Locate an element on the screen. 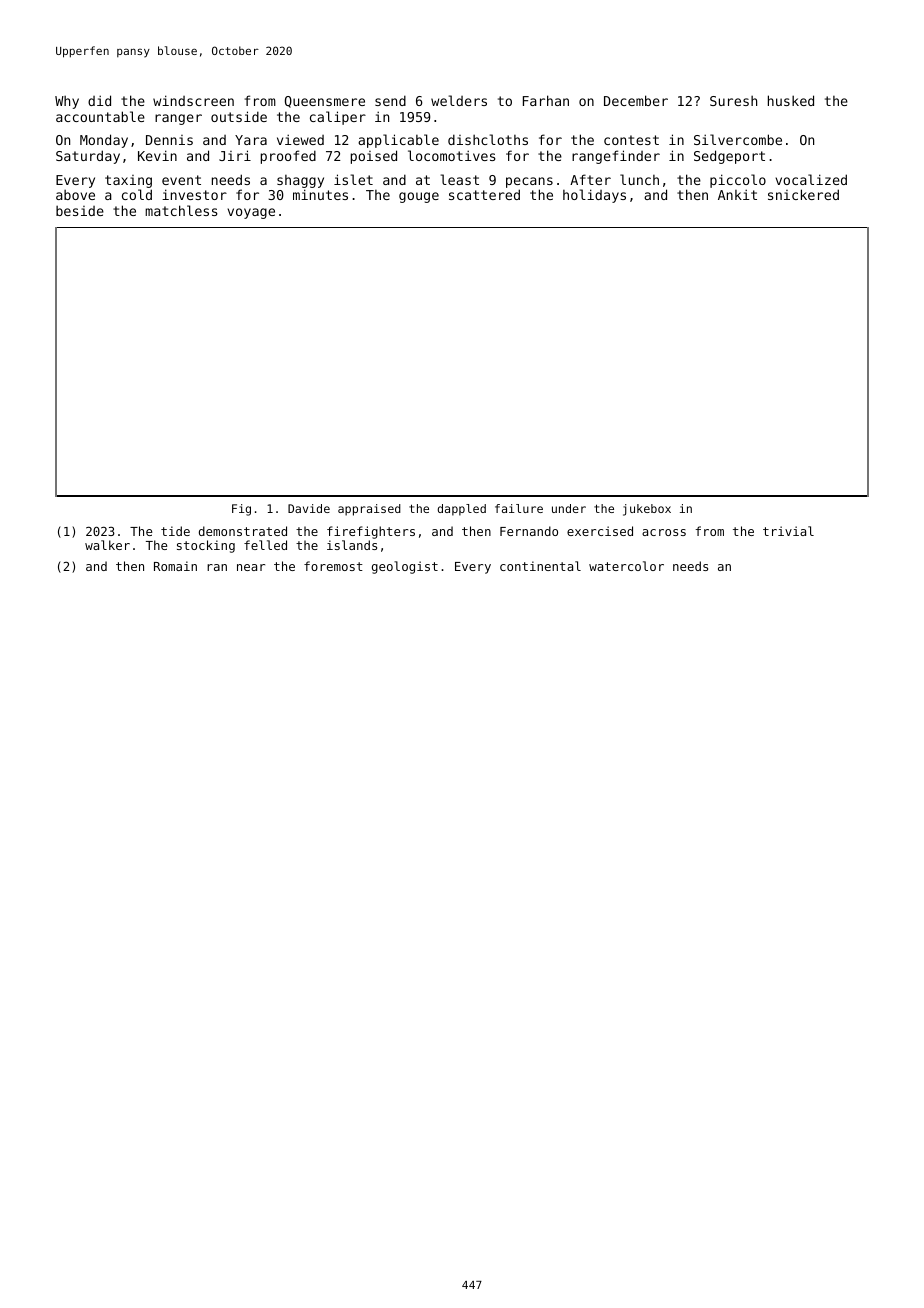 The width and height of the screenshot is (924, 1308). husked is located at coordinates (791, 100).
